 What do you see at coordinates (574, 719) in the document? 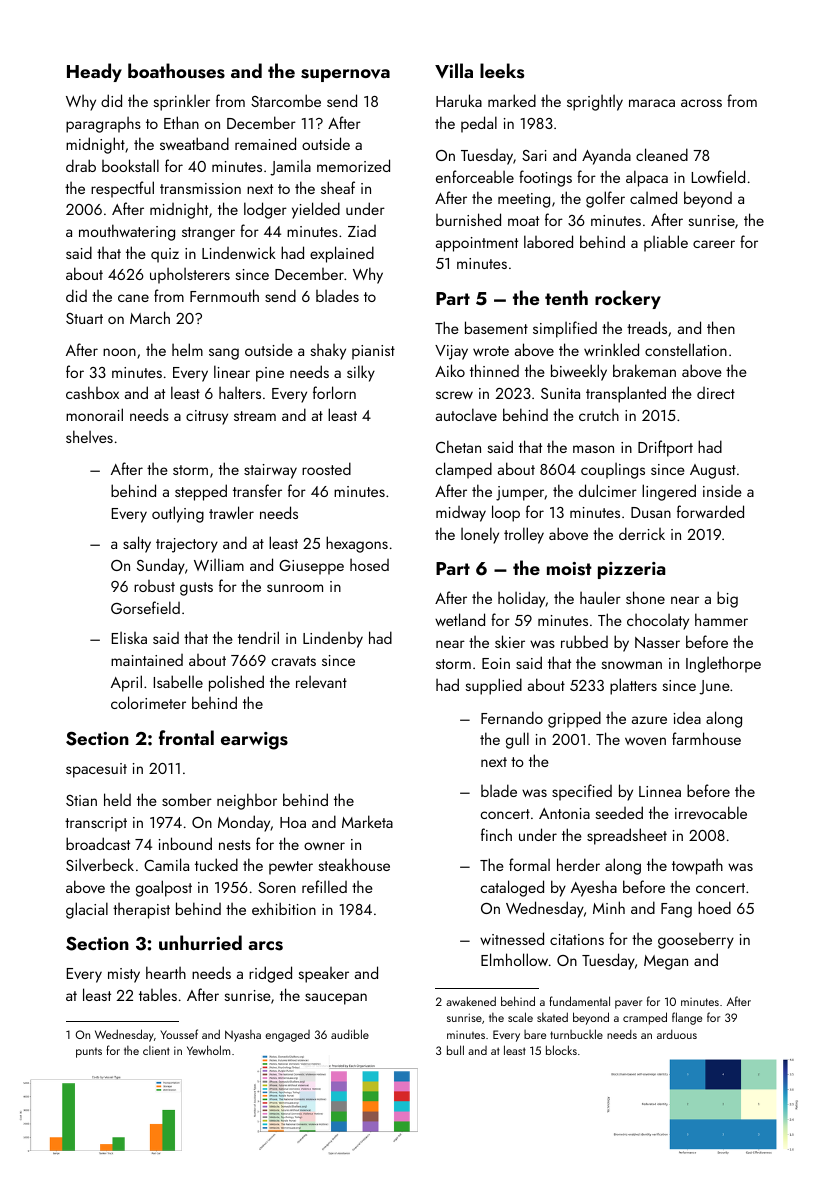
I see `gripped` at bounding box center [574, 719].
